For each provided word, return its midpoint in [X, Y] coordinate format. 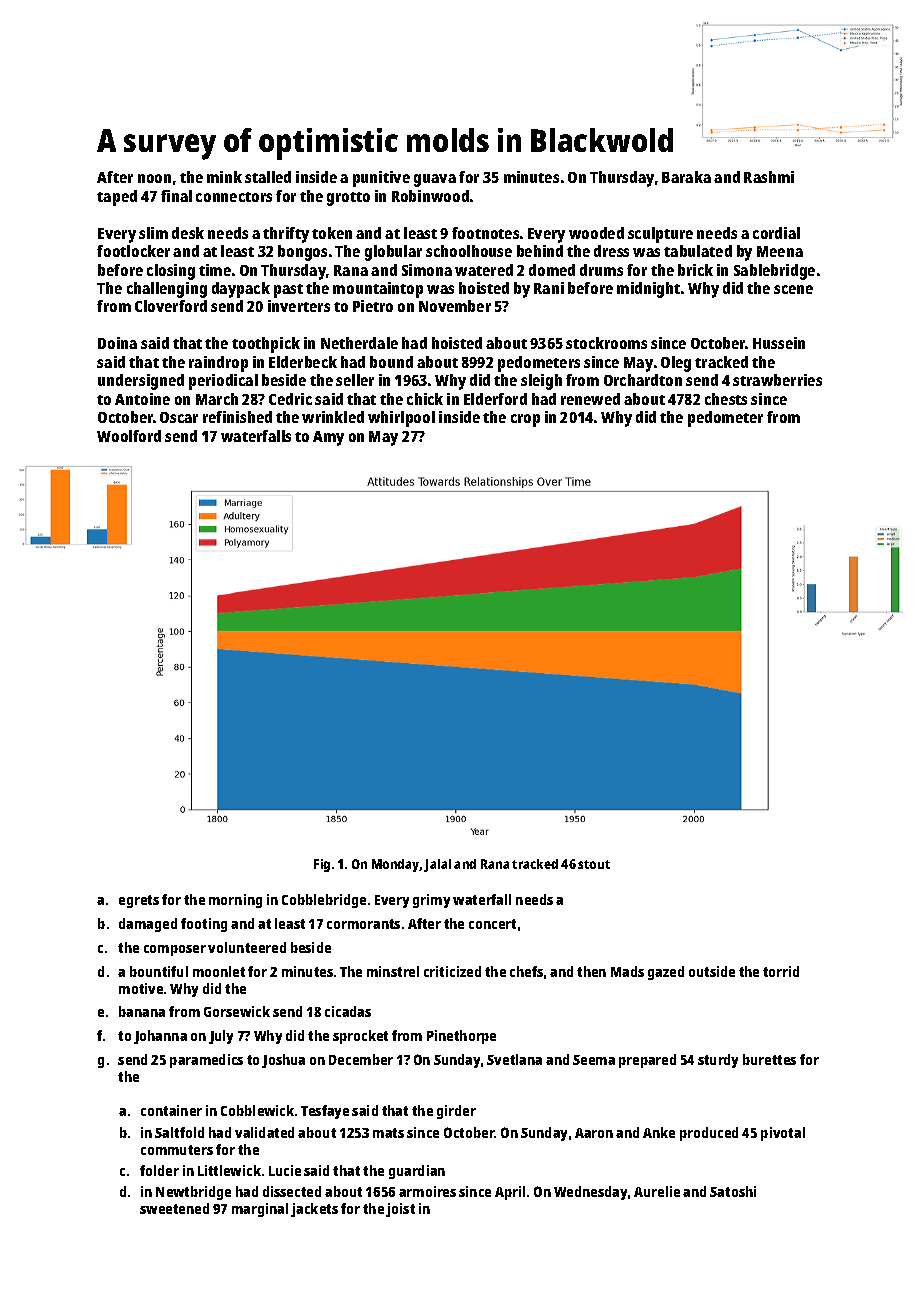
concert [492, 924]
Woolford [129, 436]
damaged [148, 925]
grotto [348, 199]
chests [726, 399]
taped [117, 198]
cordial [776, 233]
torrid [781, 971]
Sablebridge [774, 272]
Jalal [437, 865]
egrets [139, 901]
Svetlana [514, 1059]
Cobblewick [257, 1110]
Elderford [495, 399]
